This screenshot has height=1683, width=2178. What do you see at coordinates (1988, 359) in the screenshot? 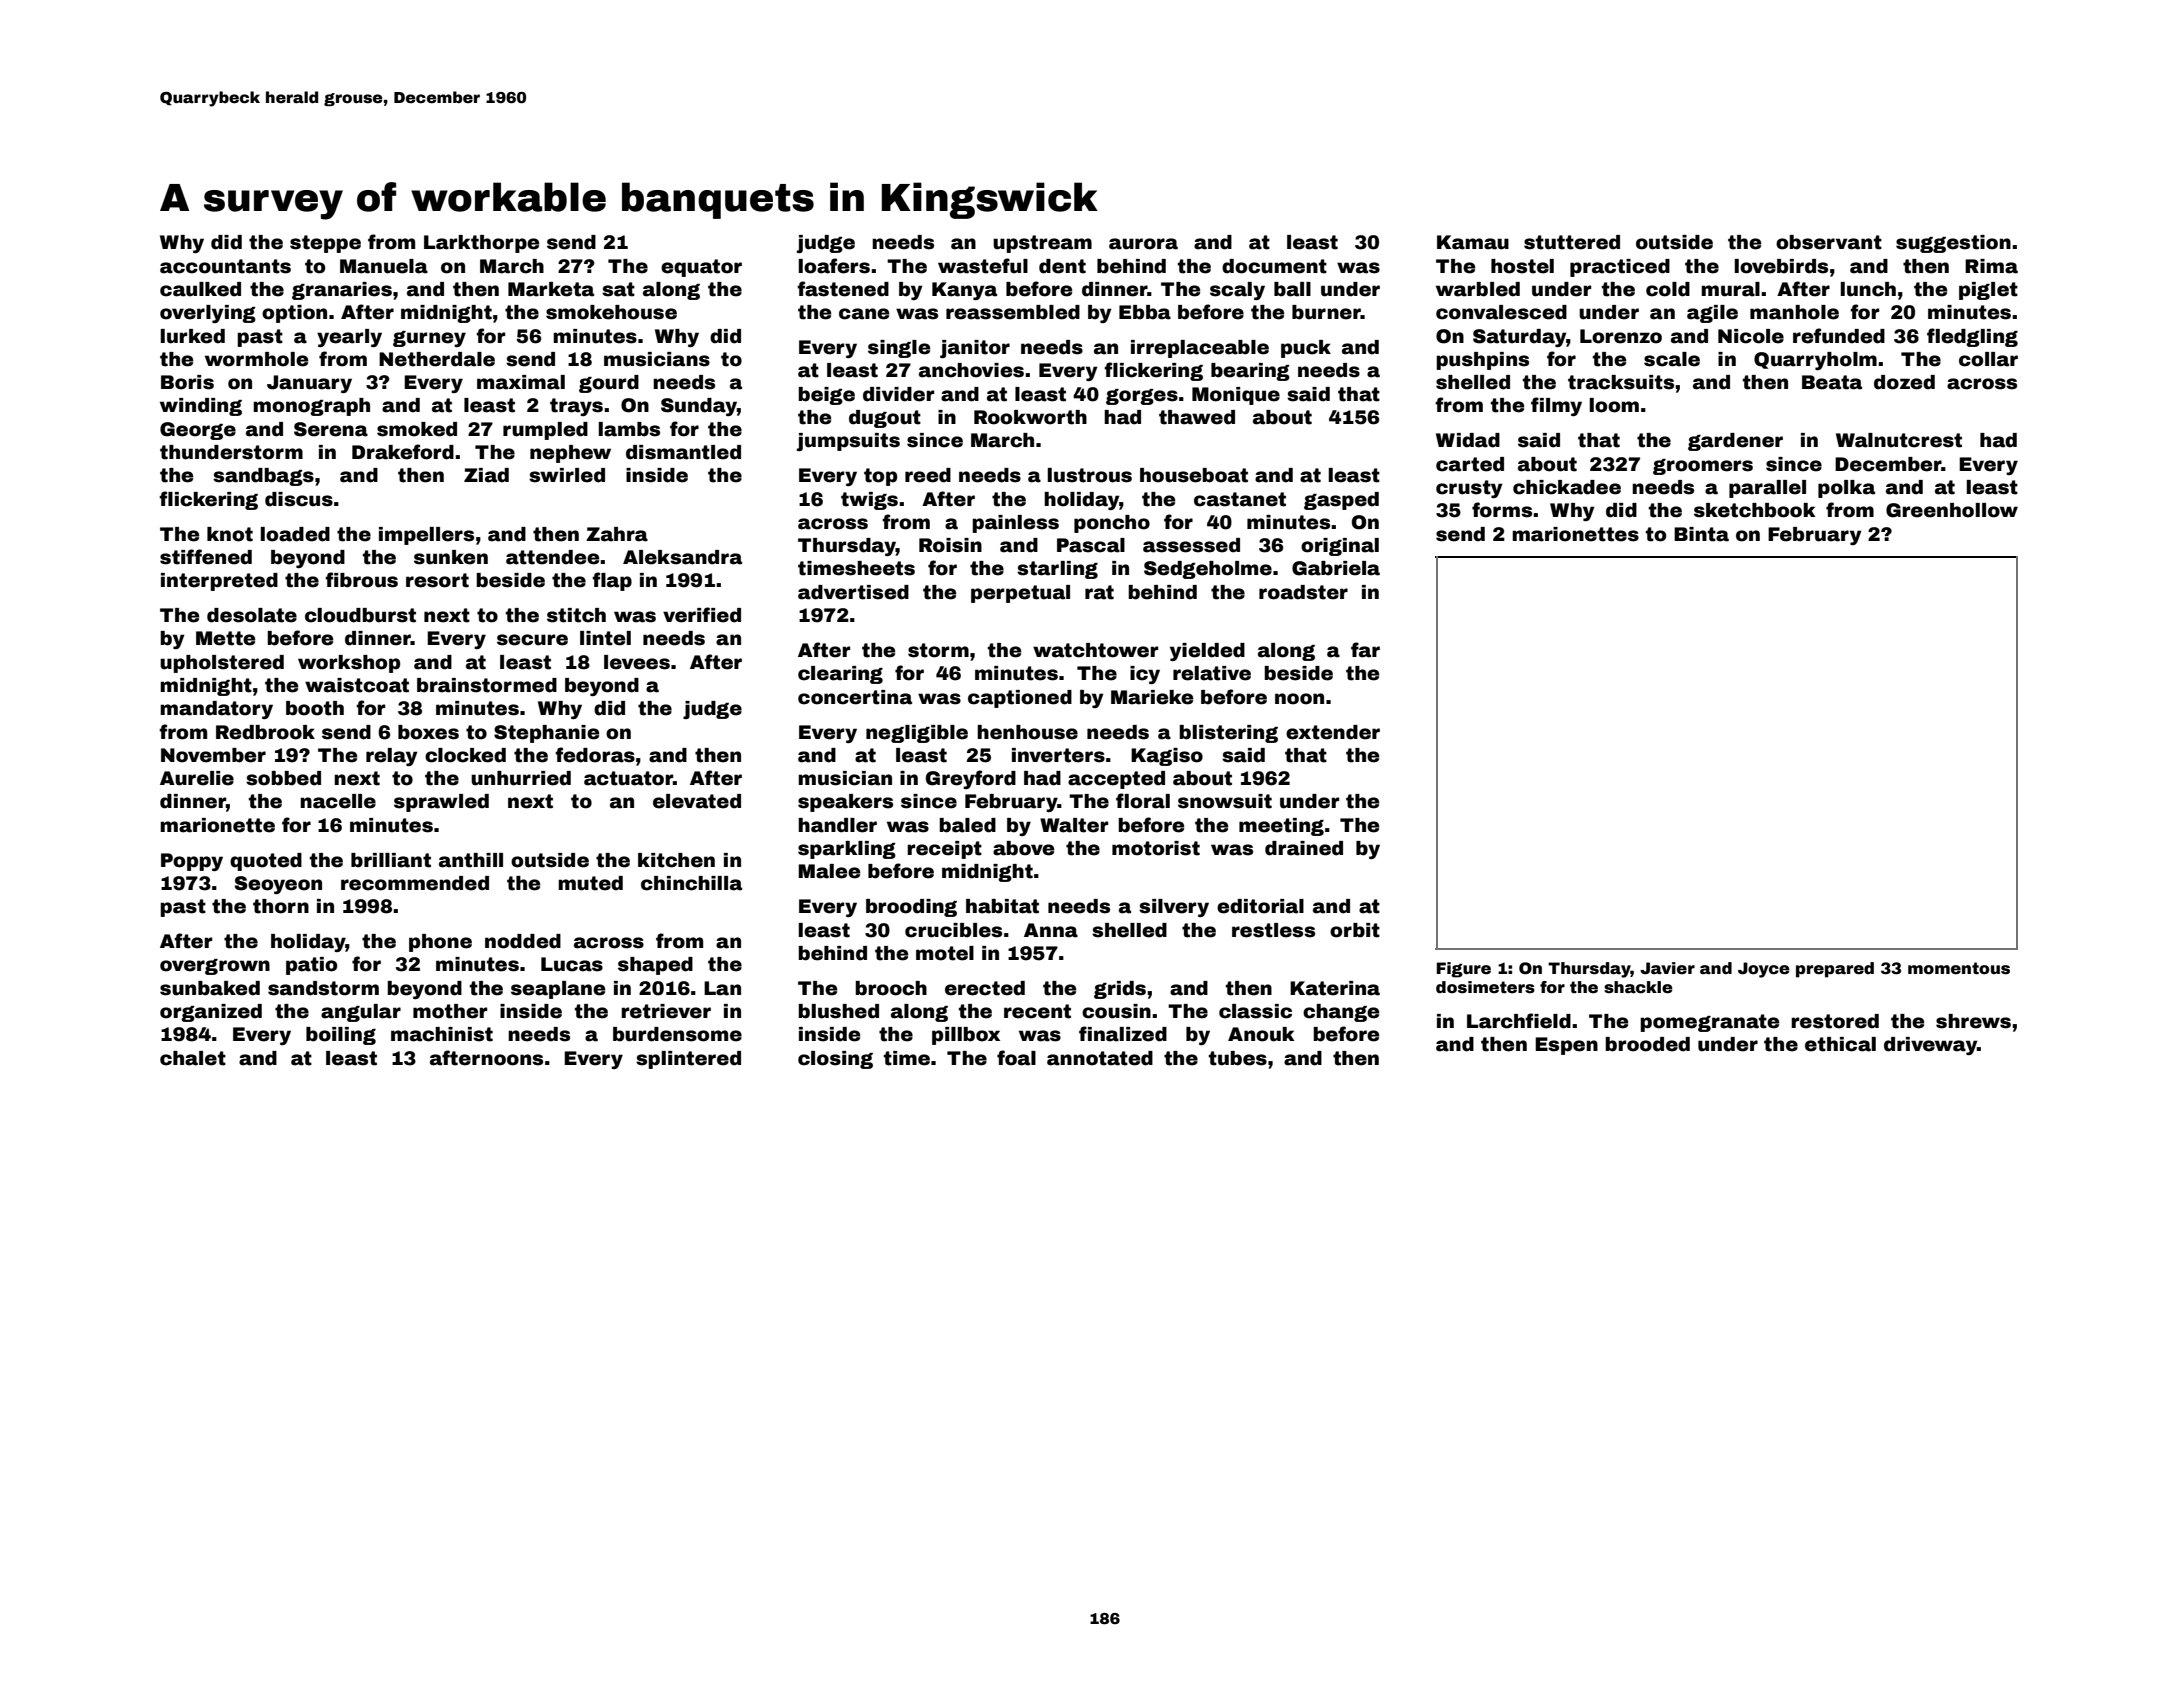
I see `collar` at bounding box center [1988, 359].
